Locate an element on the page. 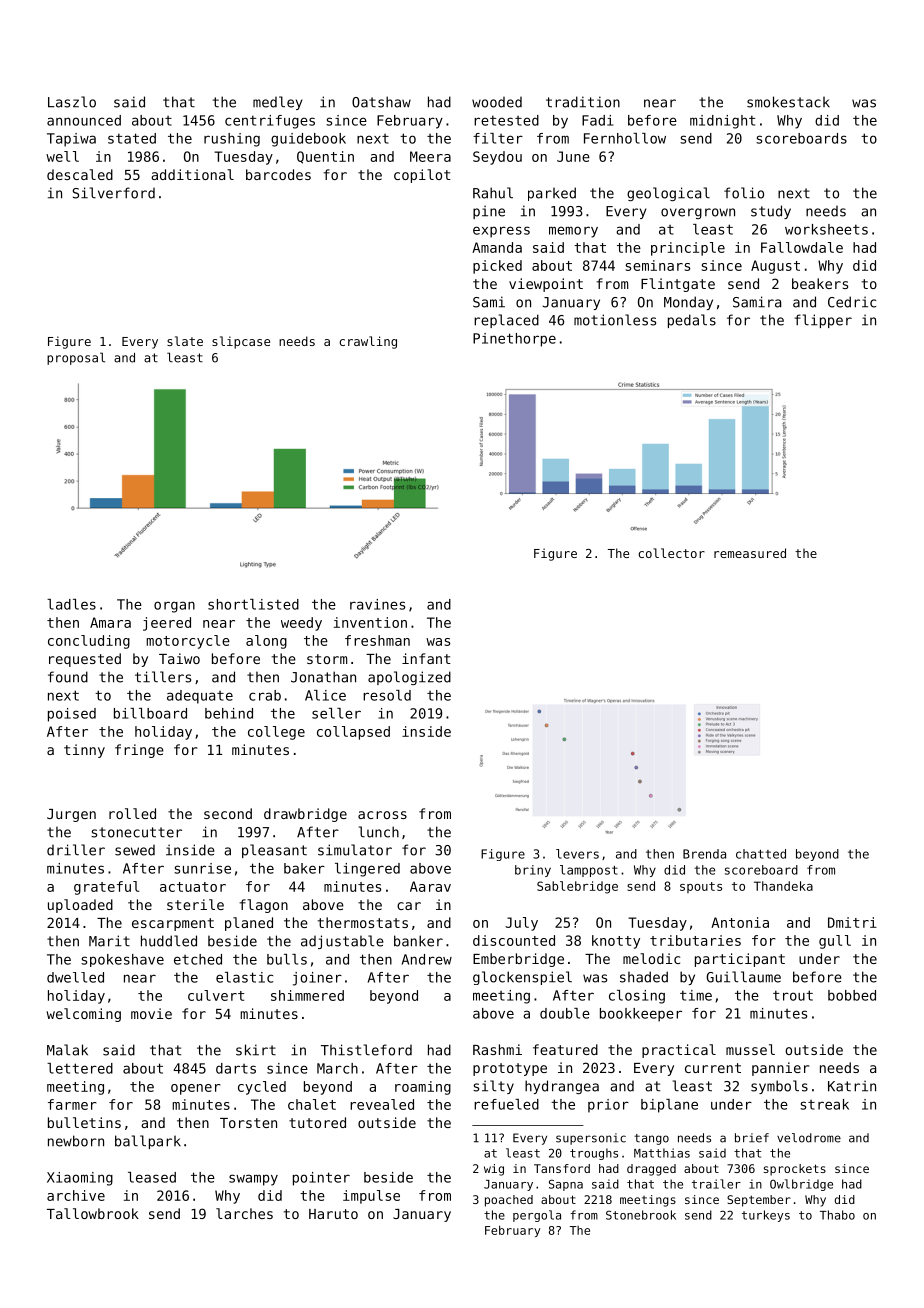 This document has width=924, height=1308. replaced is located at coordinates (506, 321).
